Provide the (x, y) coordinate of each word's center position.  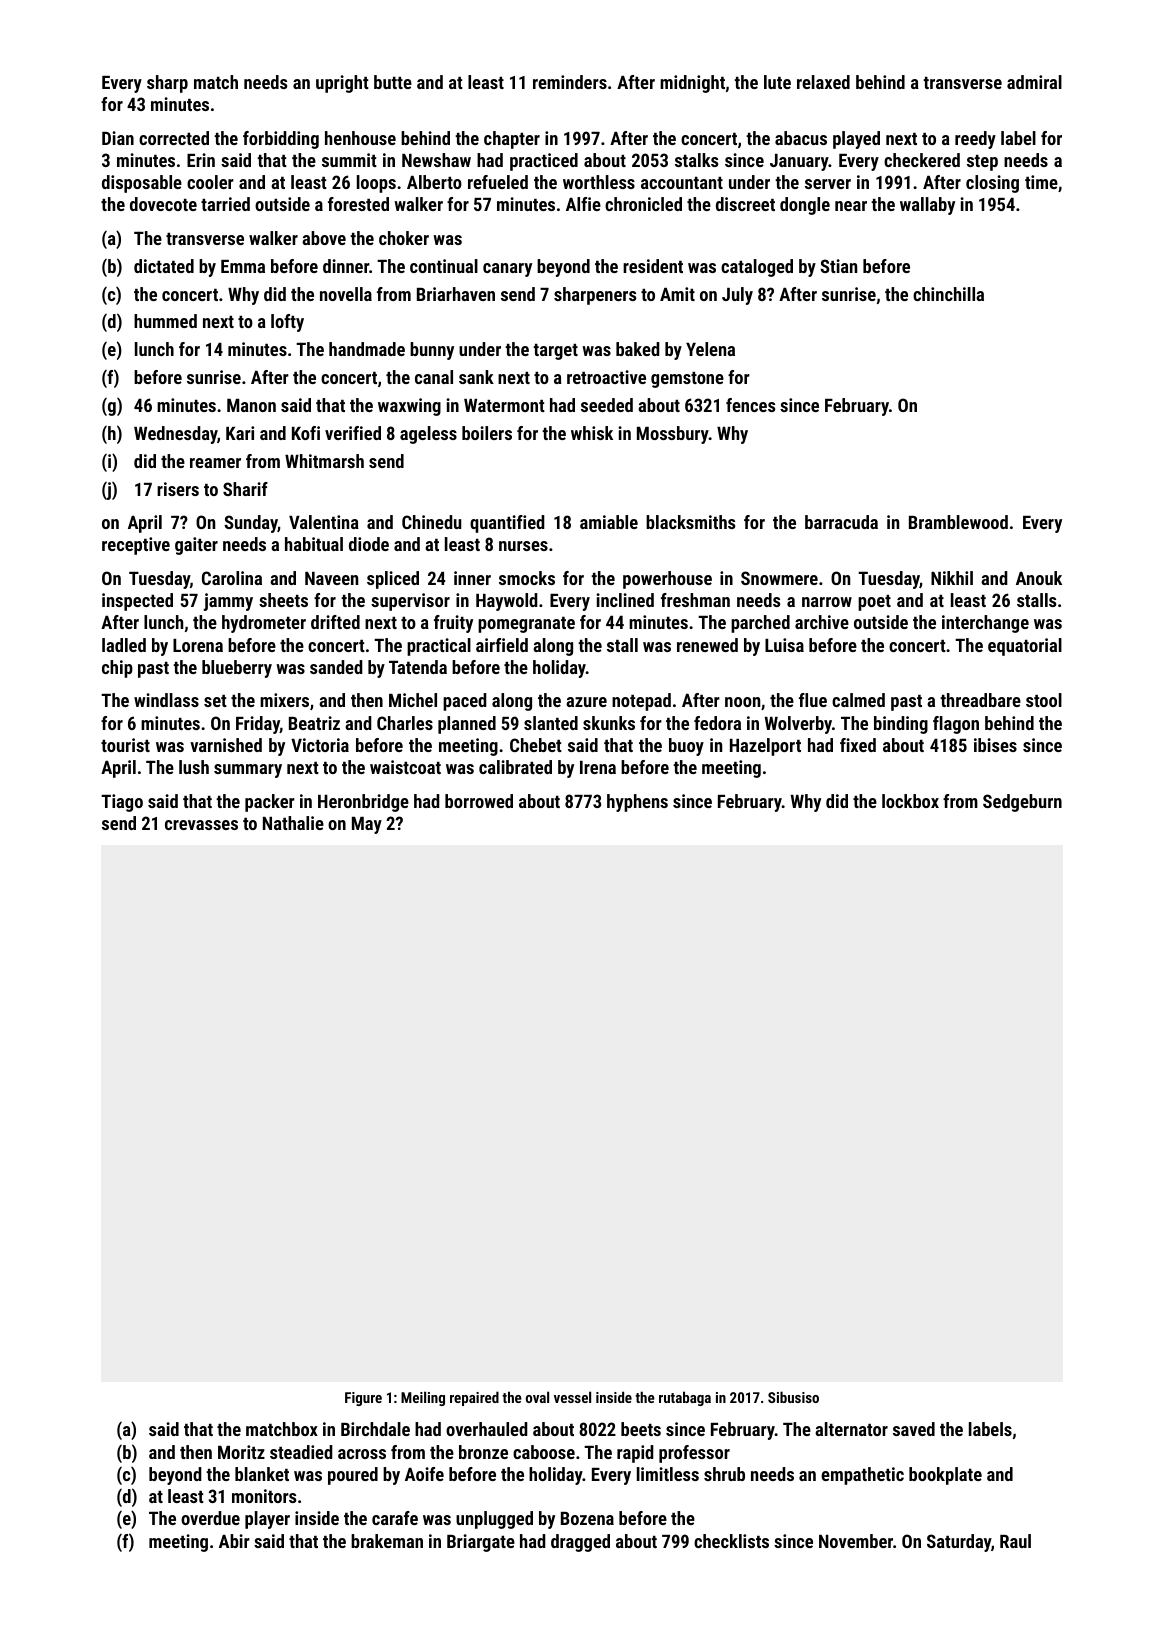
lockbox (910, 801)
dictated (164, 266)
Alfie (583, 204)
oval (537, 1397)
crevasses (201, 825)
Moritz (241, 1452)
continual (444, 266)
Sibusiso (793, 1397)
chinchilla (948, 294)
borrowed (479, 801)
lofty (287, 323)
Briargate (481, 1543)
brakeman (387, 1541)
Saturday (959, 1543)
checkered (922, 160)
